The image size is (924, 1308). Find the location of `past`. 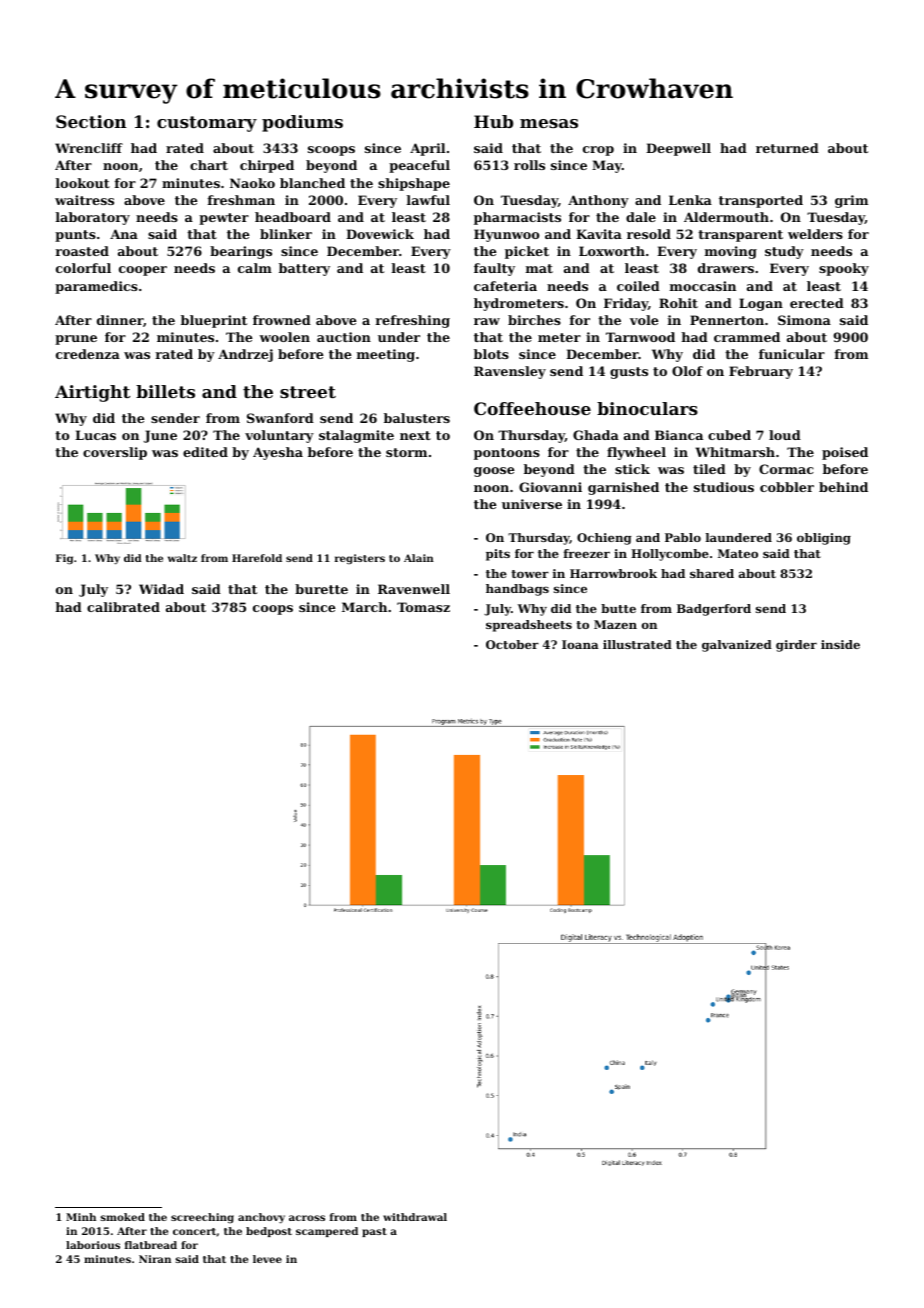

past is located at coordinates (374, 1232).
